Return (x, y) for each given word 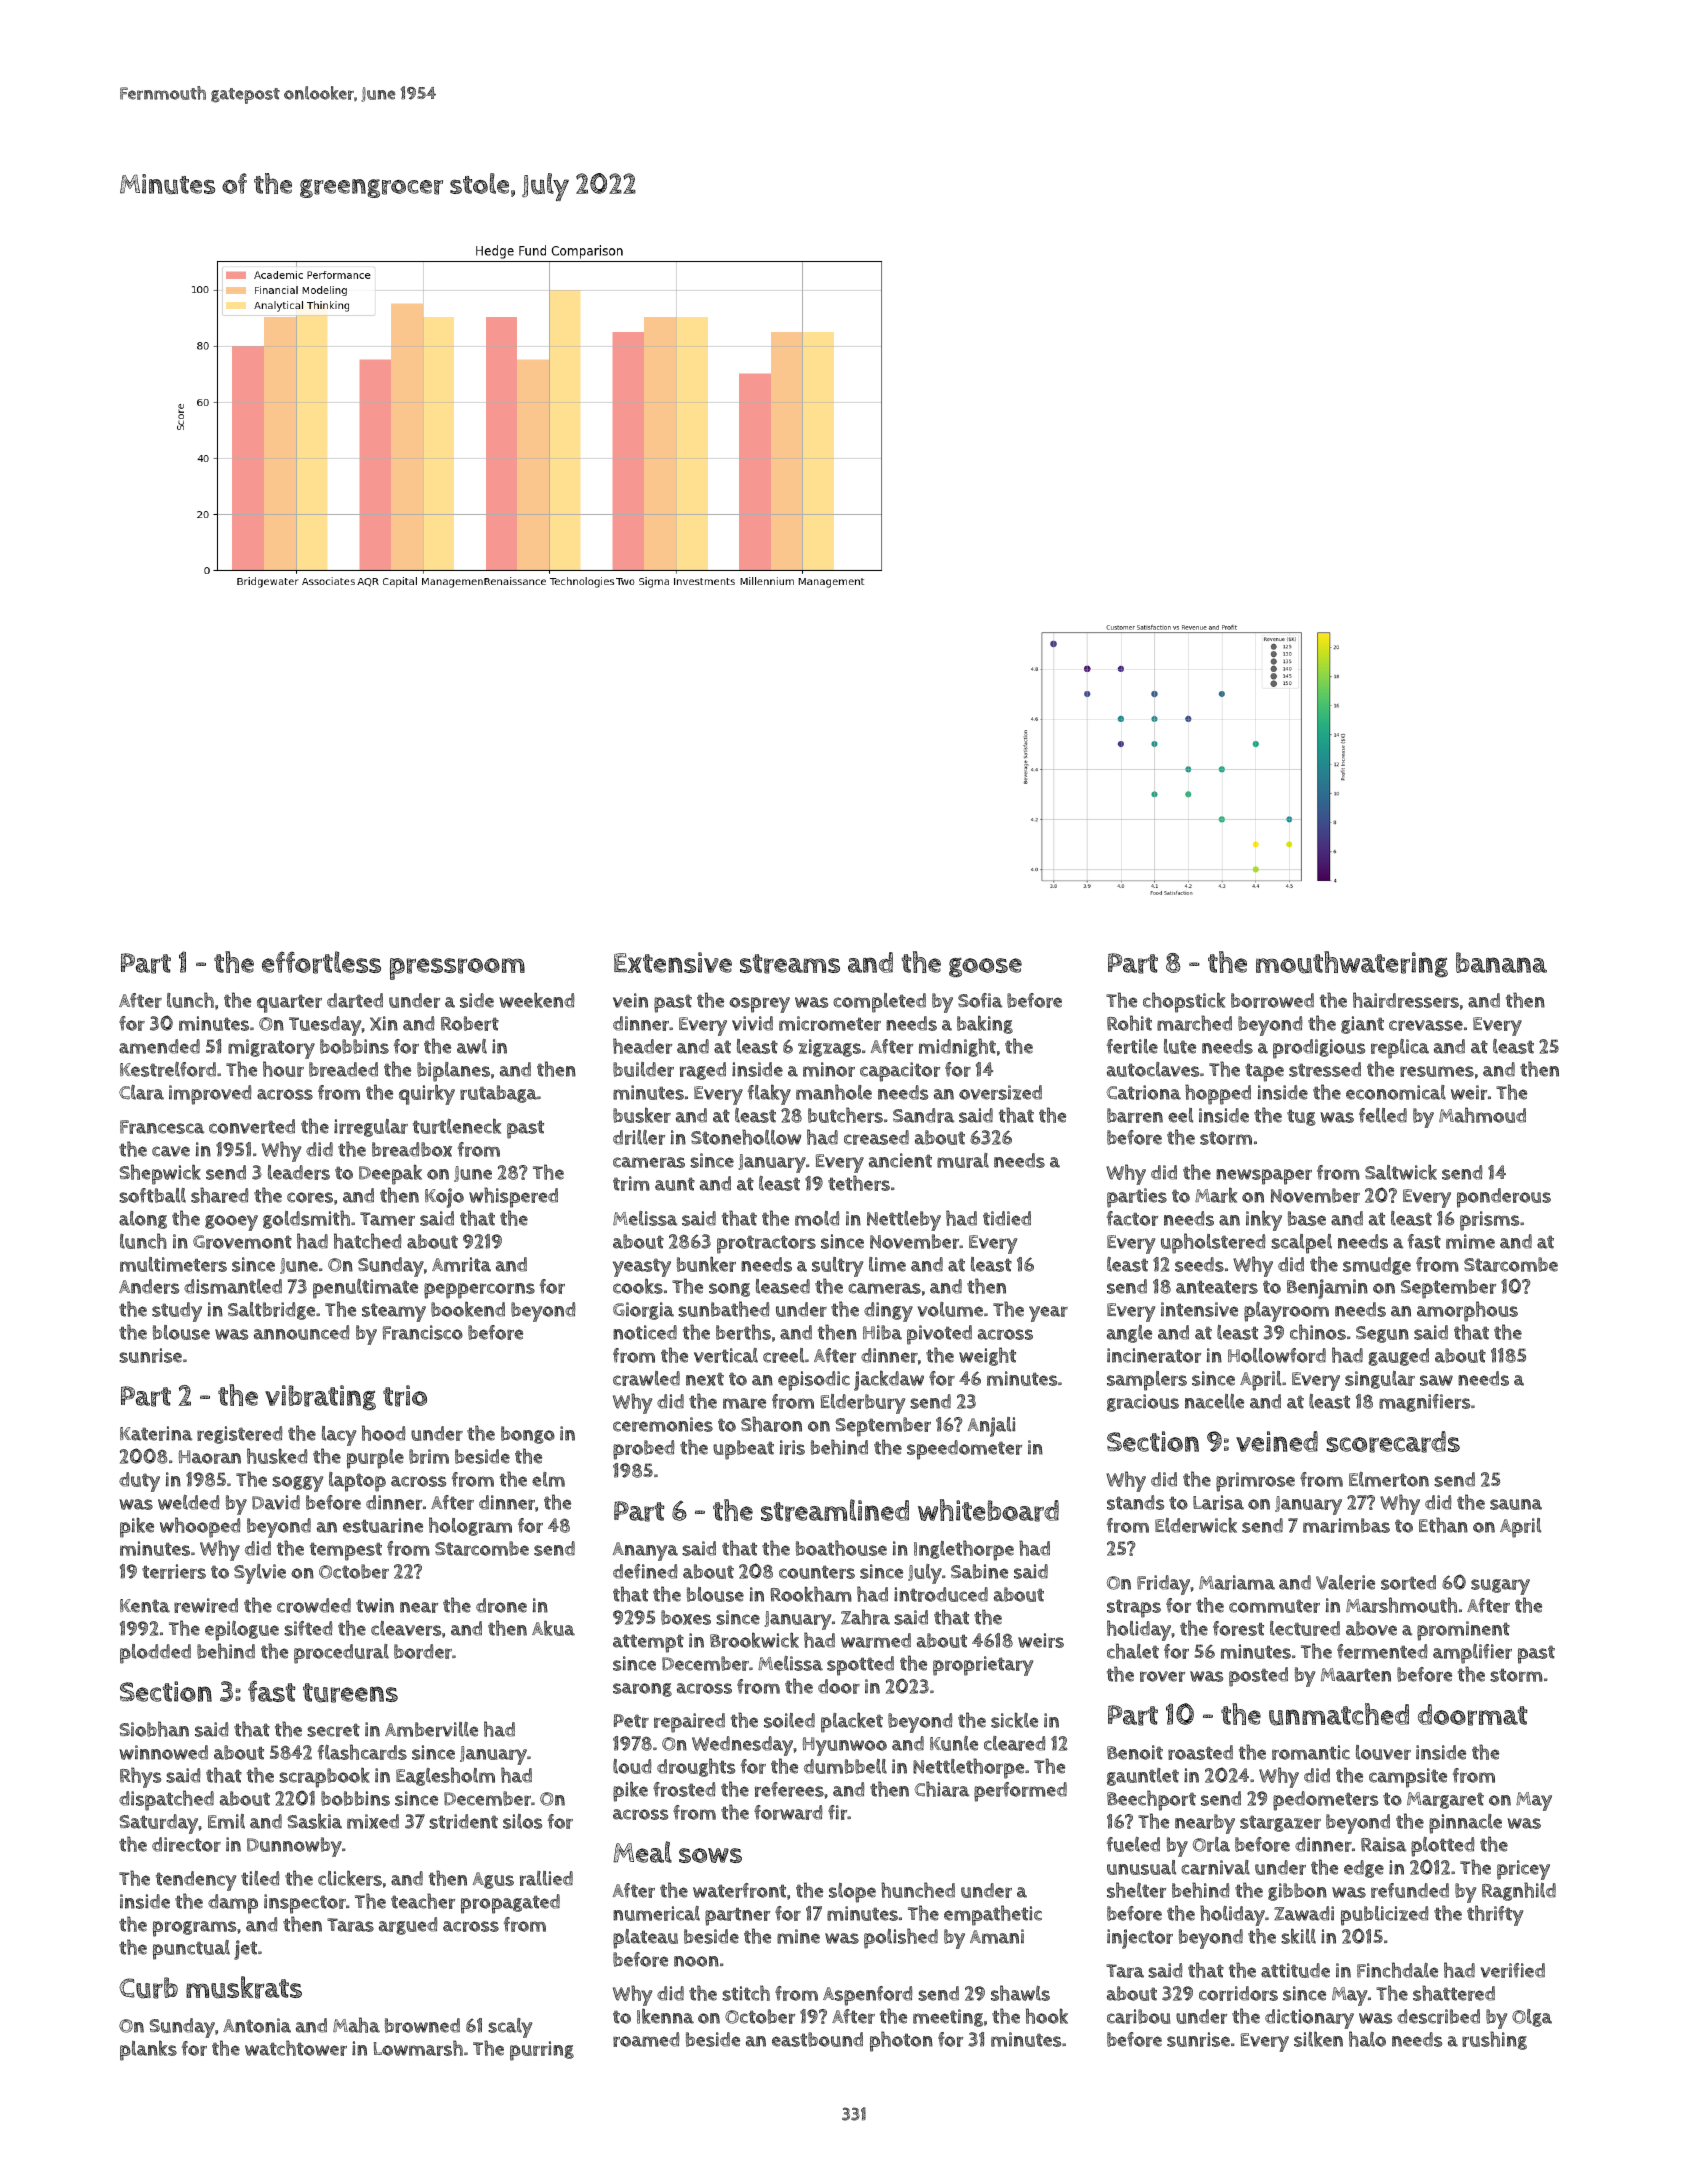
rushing (1494, 2040)
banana (1501, 962)
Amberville (431, 1729)
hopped (1218, 1094)
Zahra (865, 1617)
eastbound (817, 2039)
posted (1258, 1677)
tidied (1007, 1218)
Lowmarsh (418, 2048)
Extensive (673, 962)
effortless (321, 962)
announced (301, 1332)
